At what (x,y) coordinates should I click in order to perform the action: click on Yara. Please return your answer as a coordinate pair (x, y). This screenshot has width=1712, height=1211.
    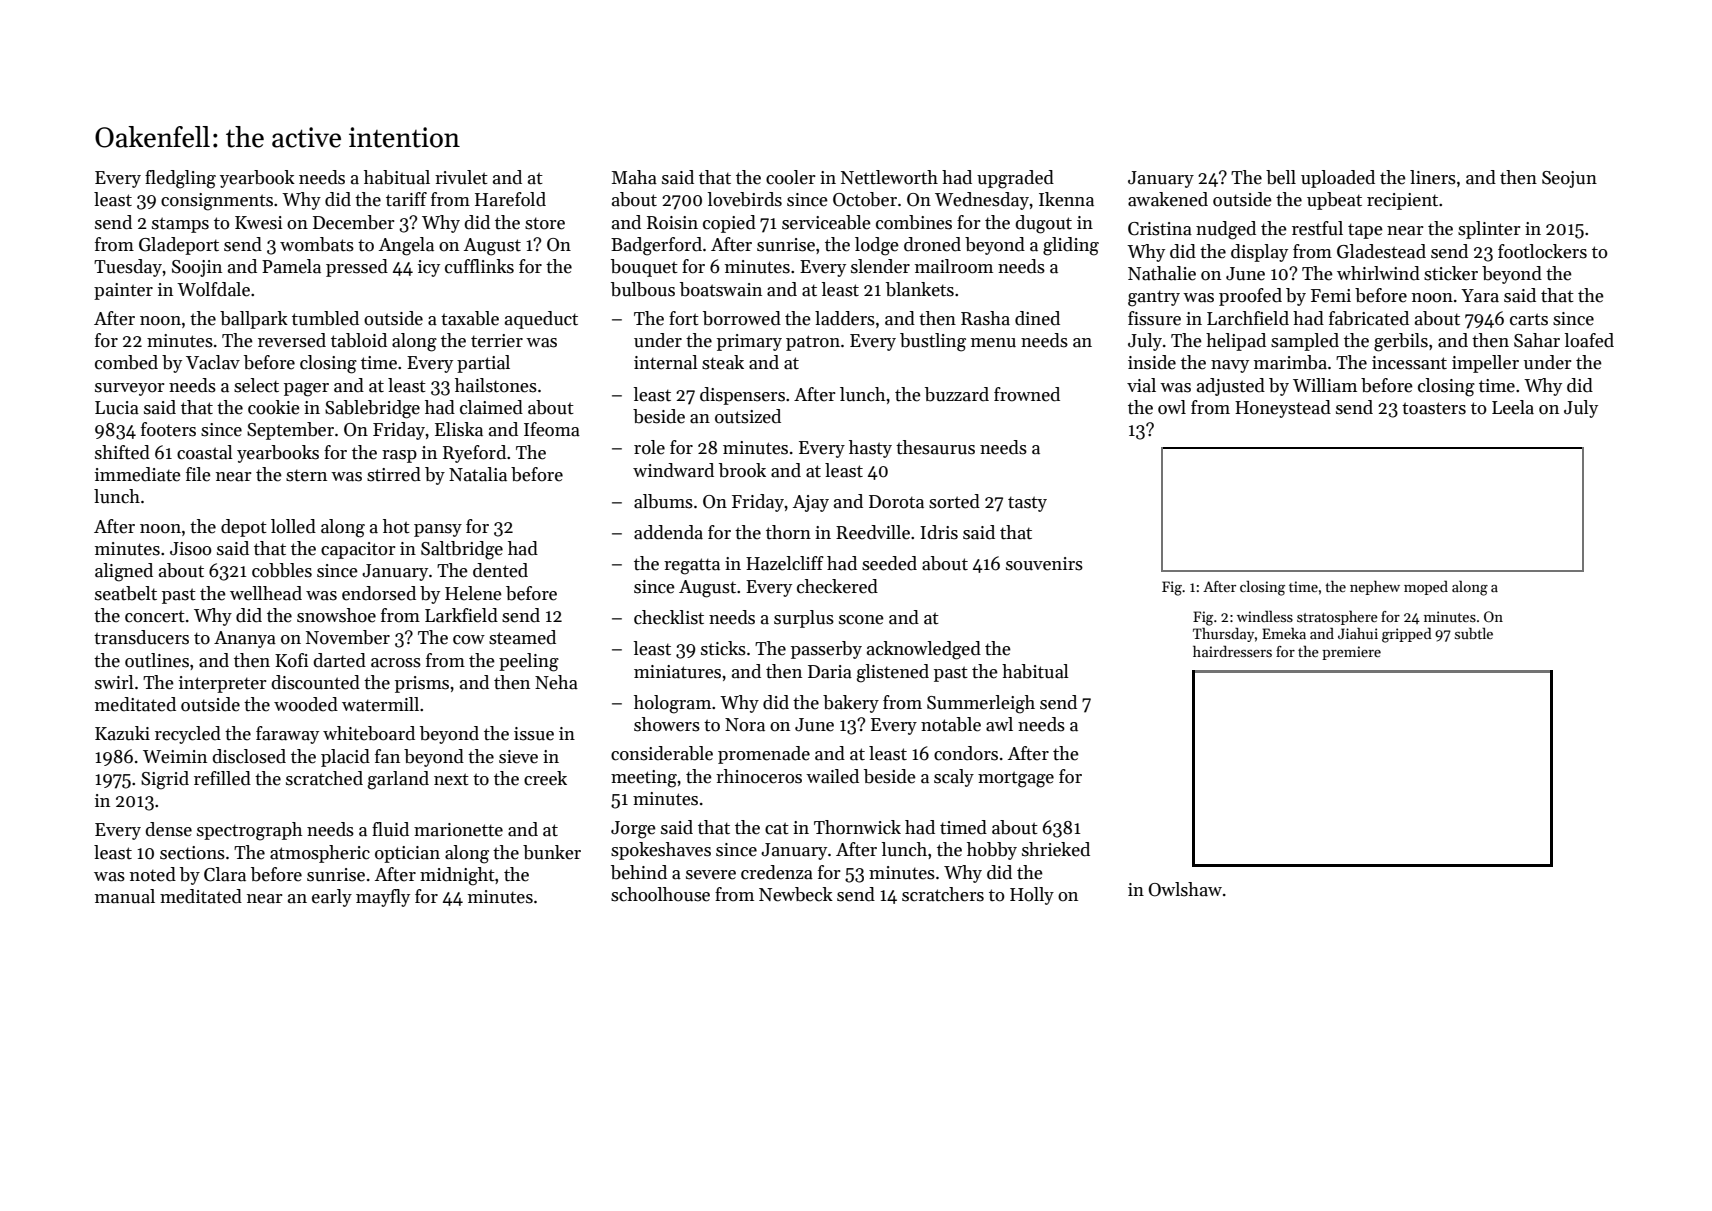
    Looking at the image, I should click on (1480, 296).
